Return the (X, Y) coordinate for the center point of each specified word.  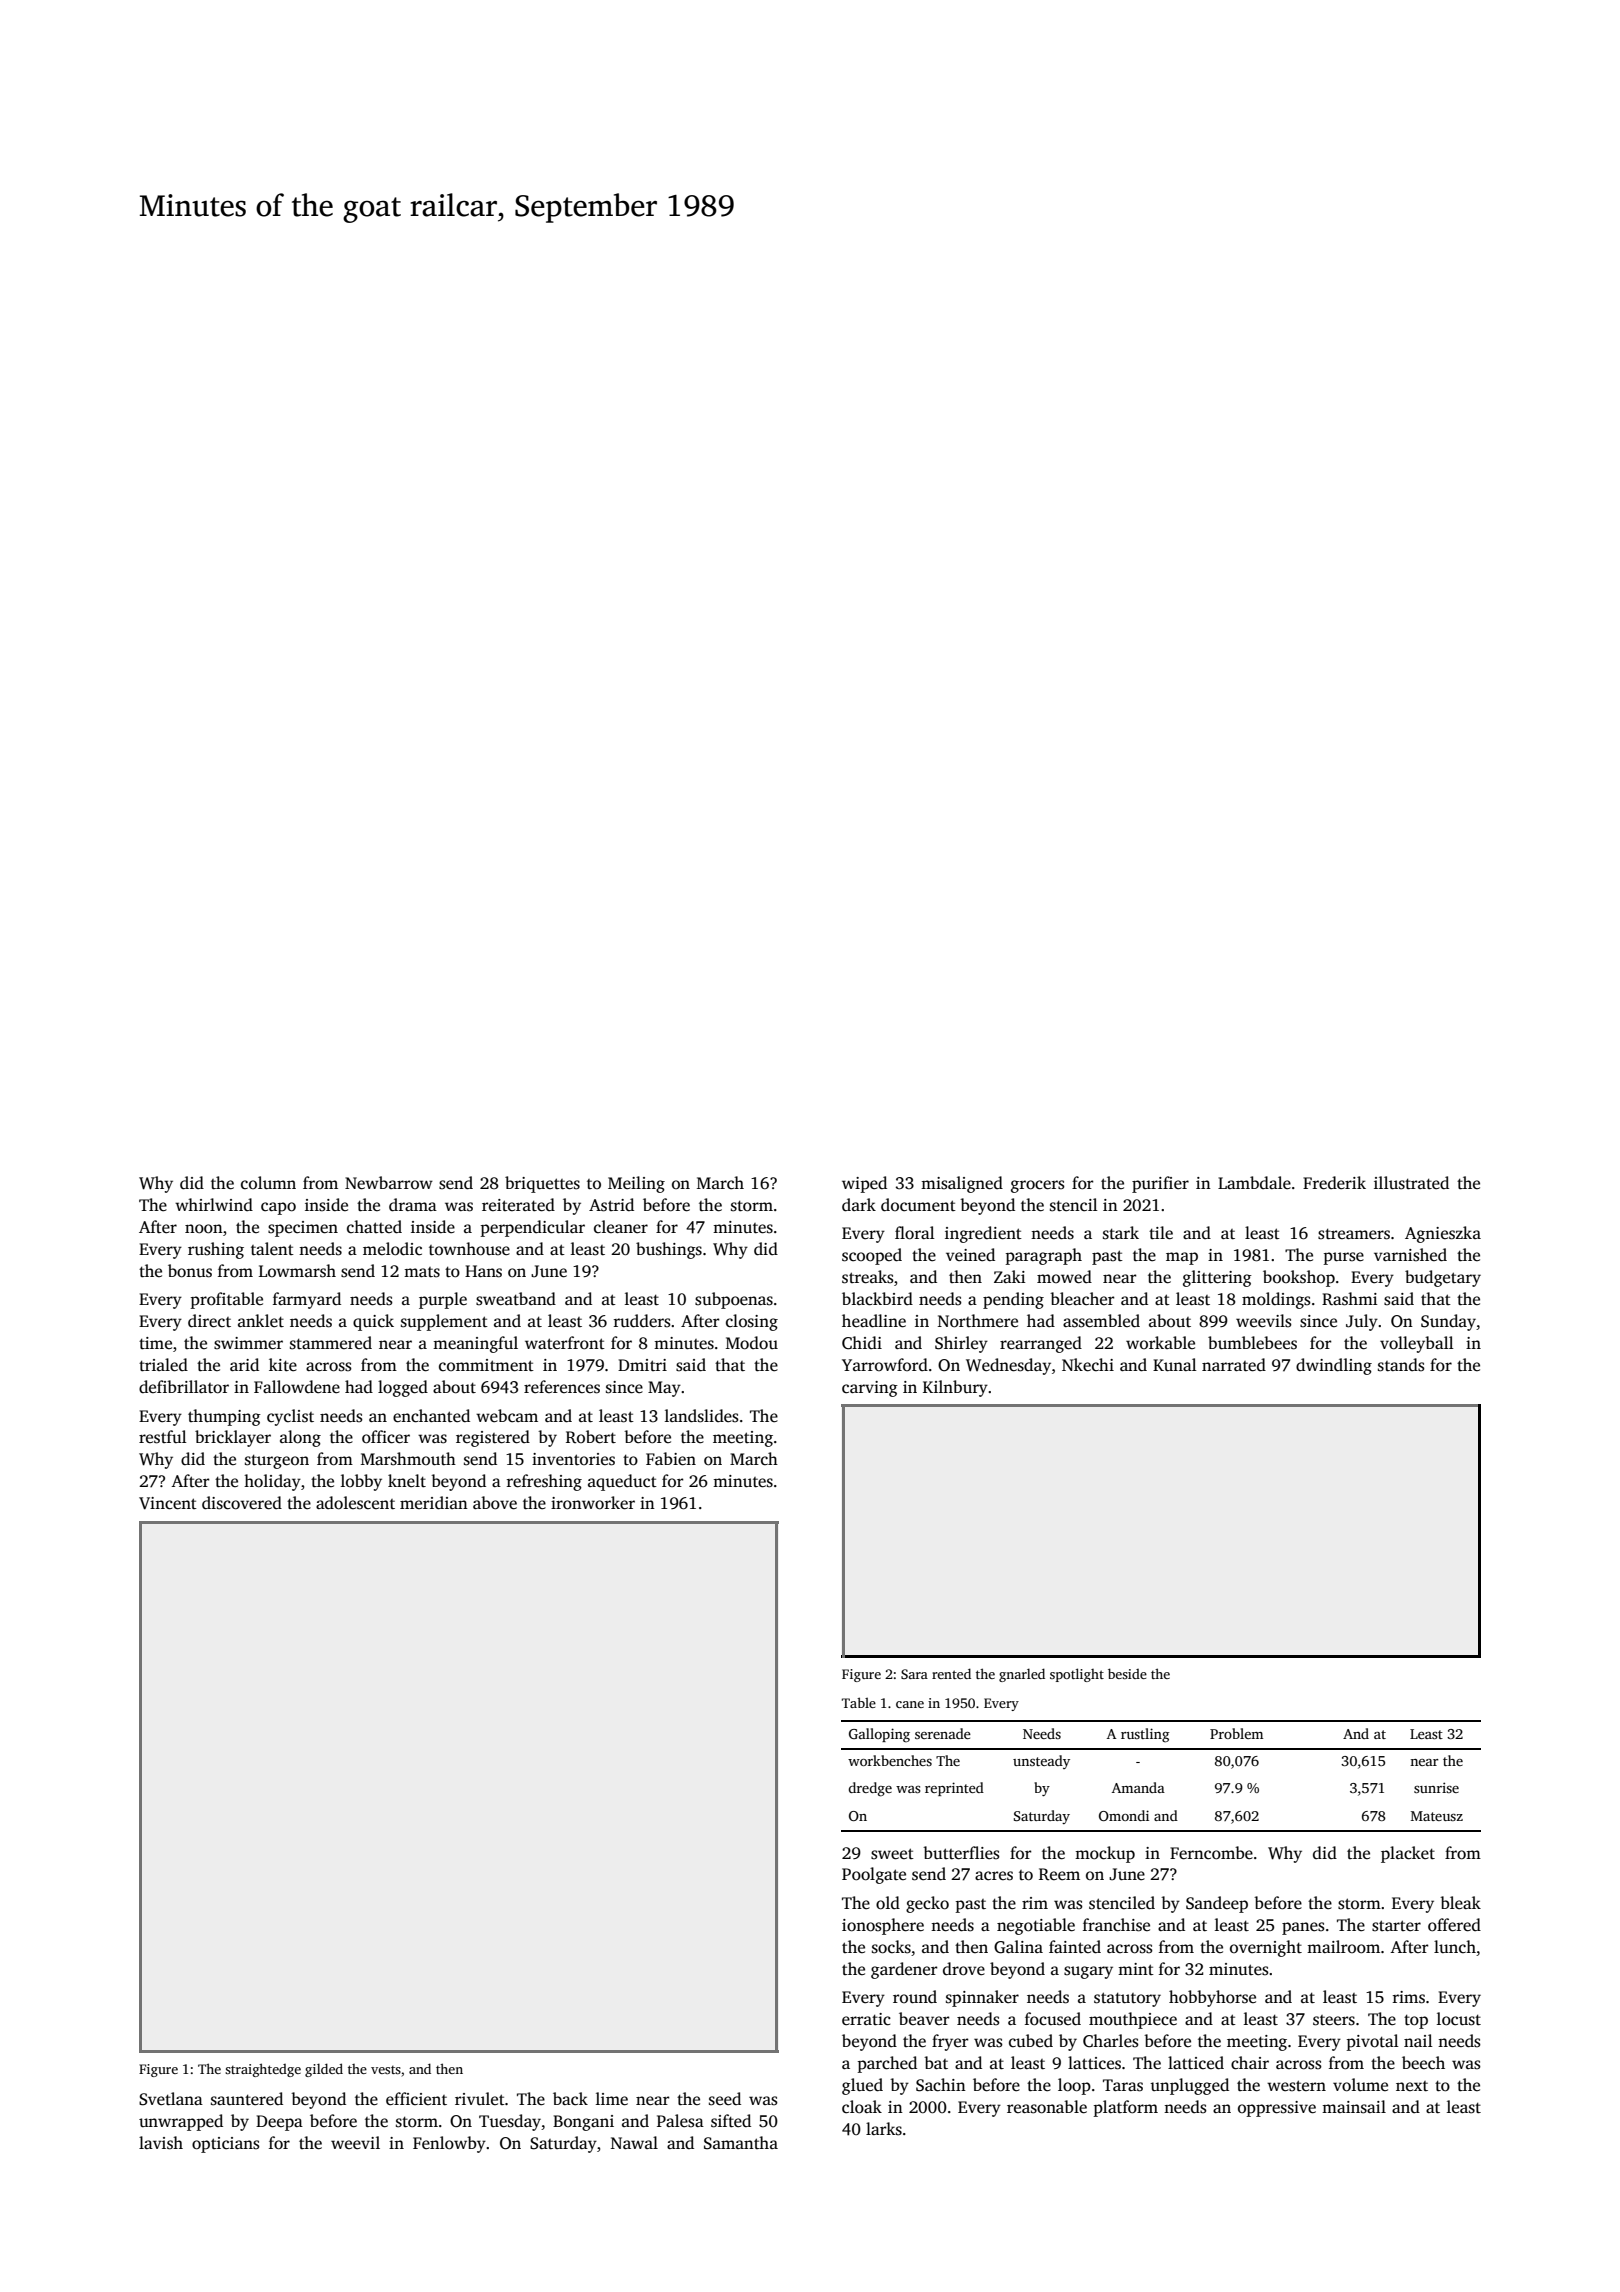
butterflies (961, 1853)
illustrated (1411, 1183)
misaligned (962, 1184)
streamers (1354, 1234)
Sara (914, 1674)
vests (386, 2070)
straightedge (263, 2070)
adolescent (355, 1503)
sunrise (1436, 1787)
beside (1127, 1673)
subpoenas (734, 1300)
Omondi (1124, 1815)
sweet (892, 1854)
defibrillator (184, 1387)
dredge (870, 1789)
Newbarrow (389, 1183)
